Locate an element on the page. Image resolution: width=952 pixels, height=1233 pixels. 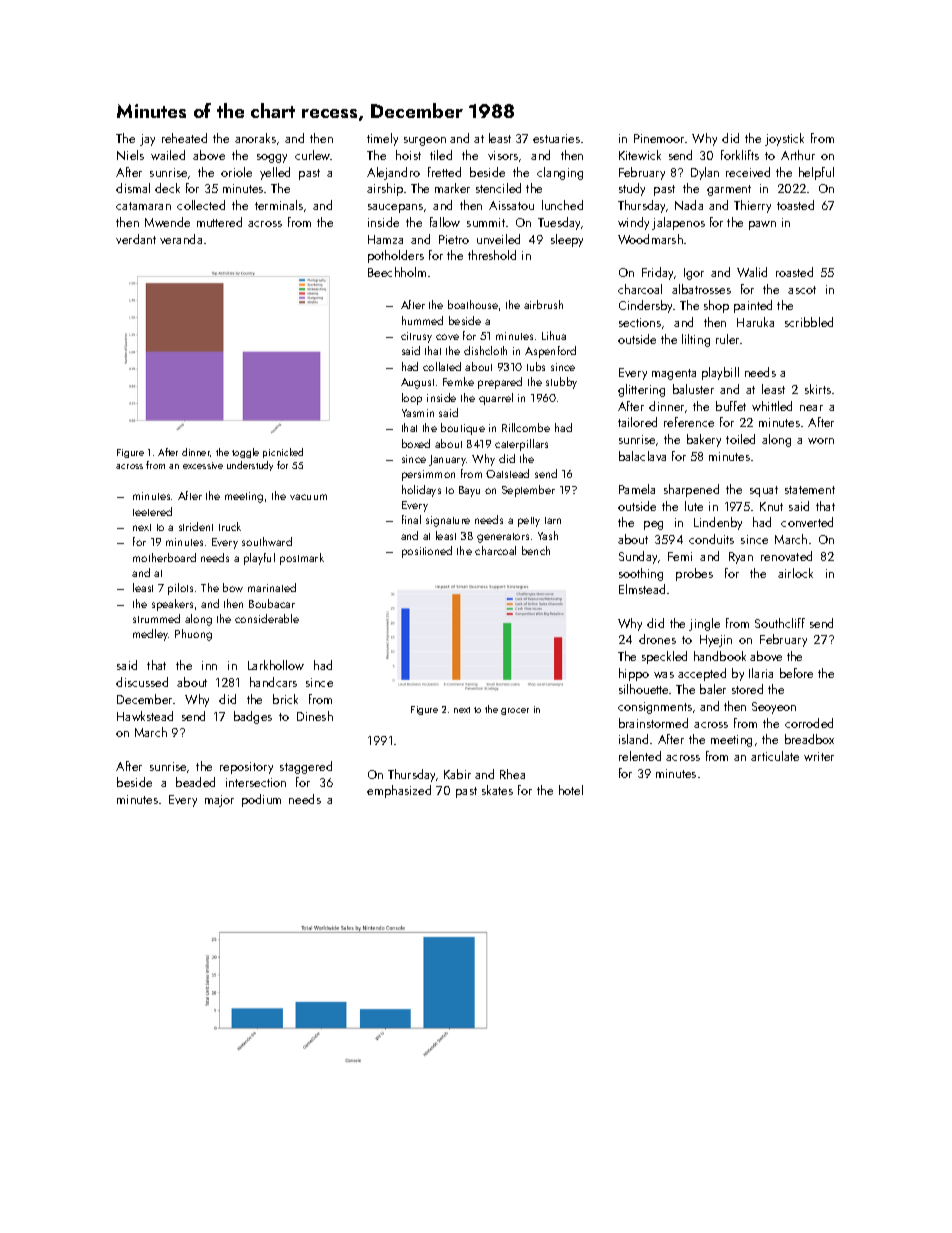
badges is located at coordinates (253, 717).
